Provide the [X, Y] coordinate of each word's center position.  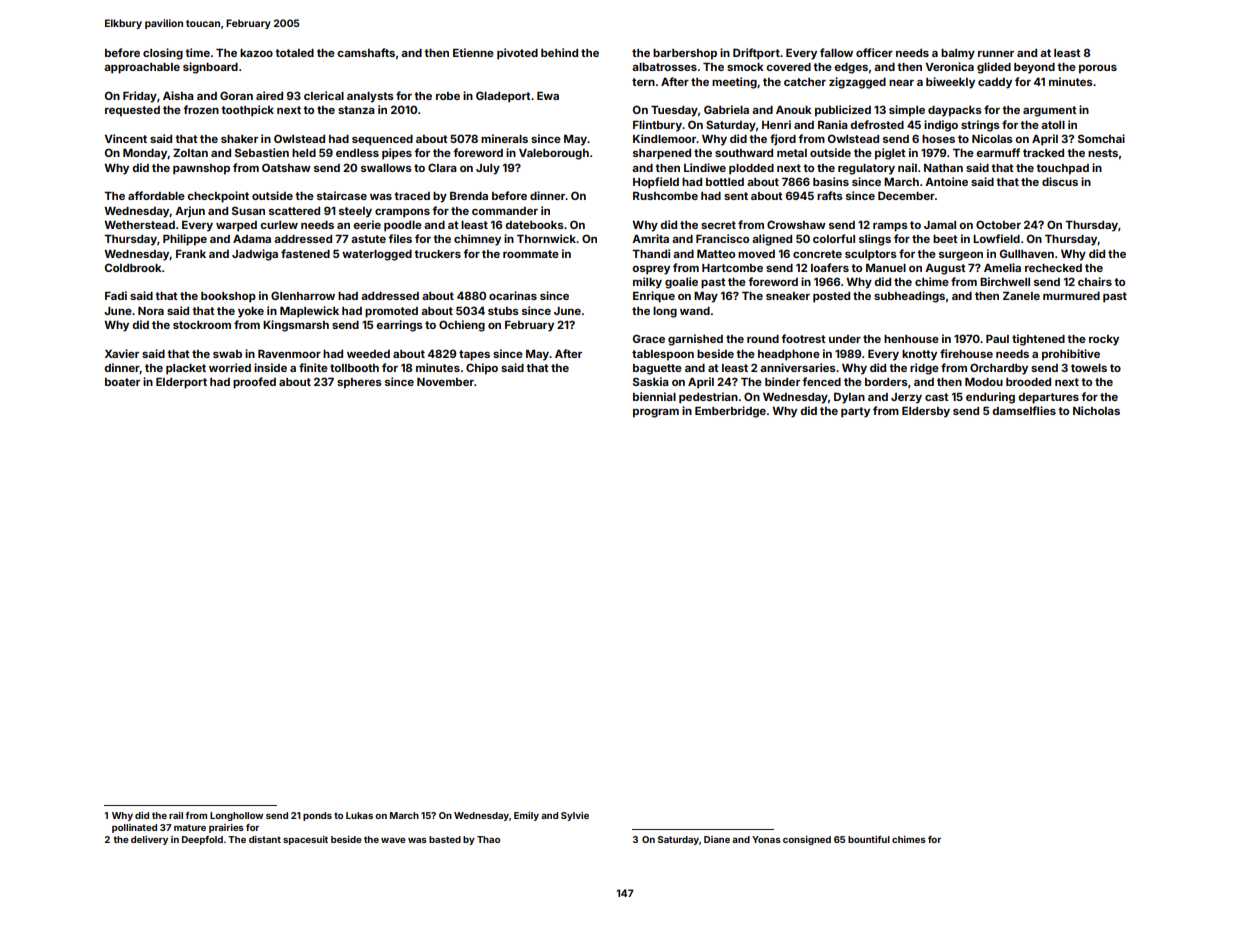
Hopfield [656, 183]
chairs [1095, 281]
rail [176, 815]
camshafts [366, 52]
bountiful [869, 839]
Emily [526, 816]
